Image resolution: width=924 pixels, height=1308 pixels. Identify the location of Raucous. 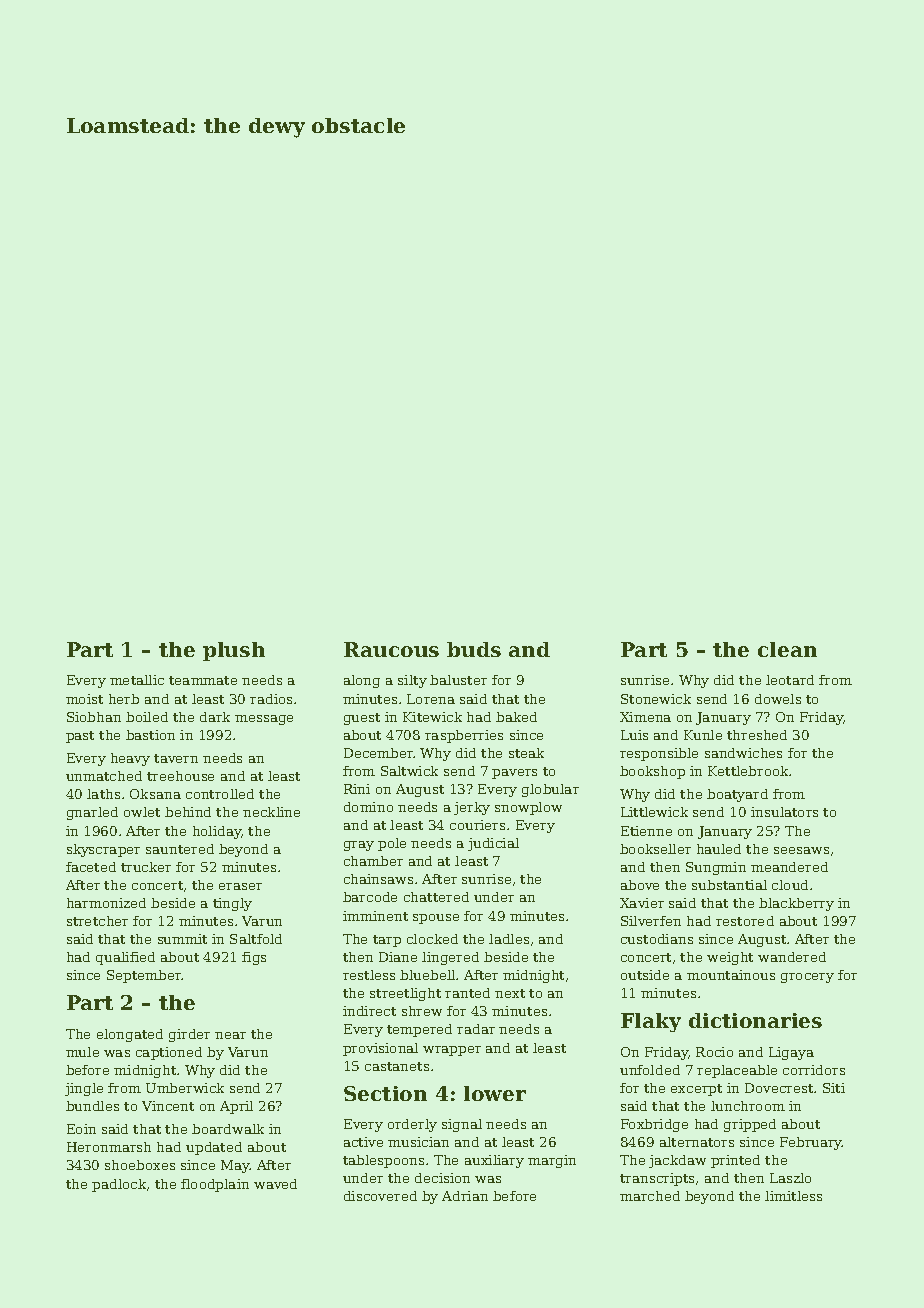
(391, 649).
